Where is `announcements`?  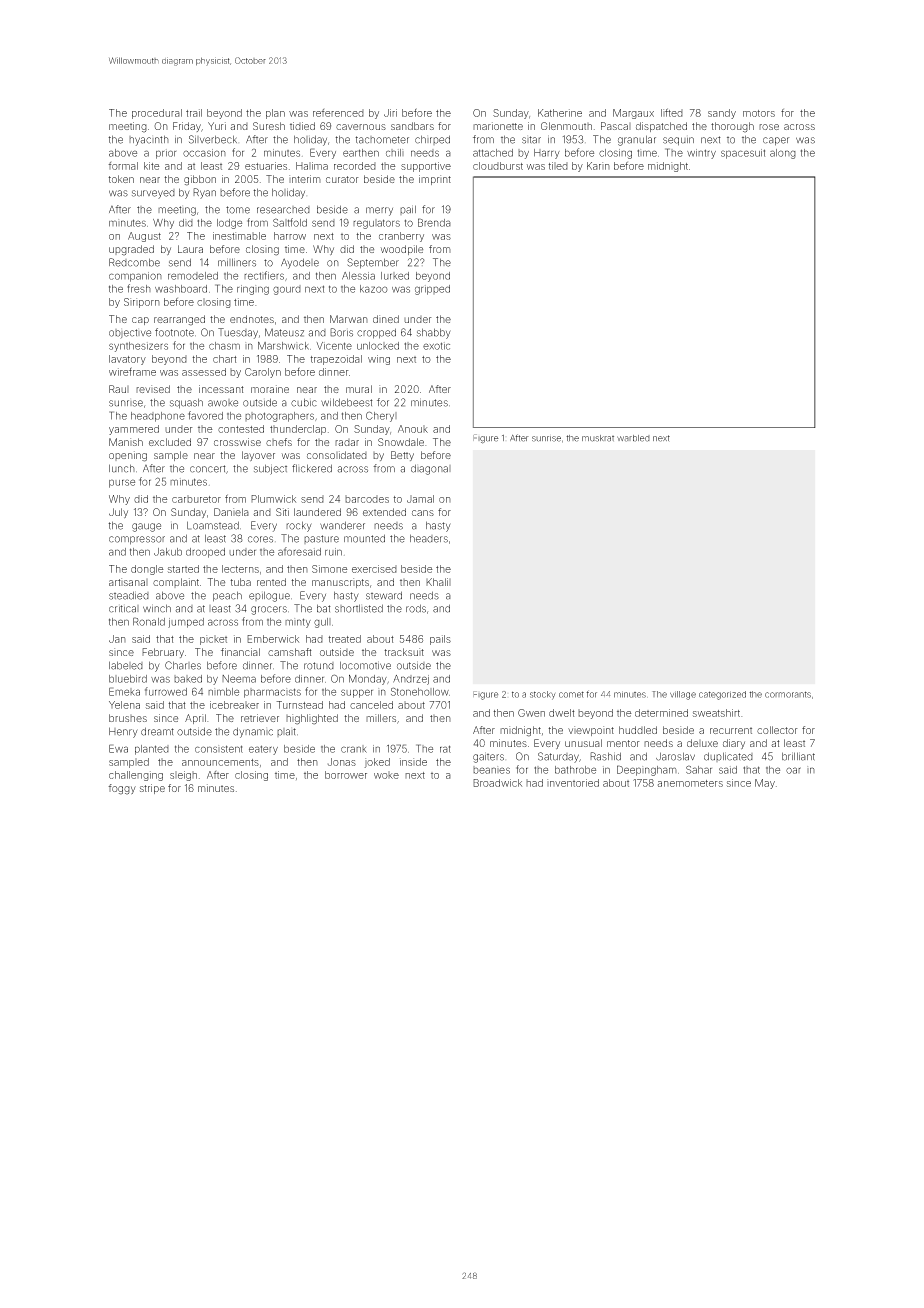
announcements is located at coordinates (220, 762).
